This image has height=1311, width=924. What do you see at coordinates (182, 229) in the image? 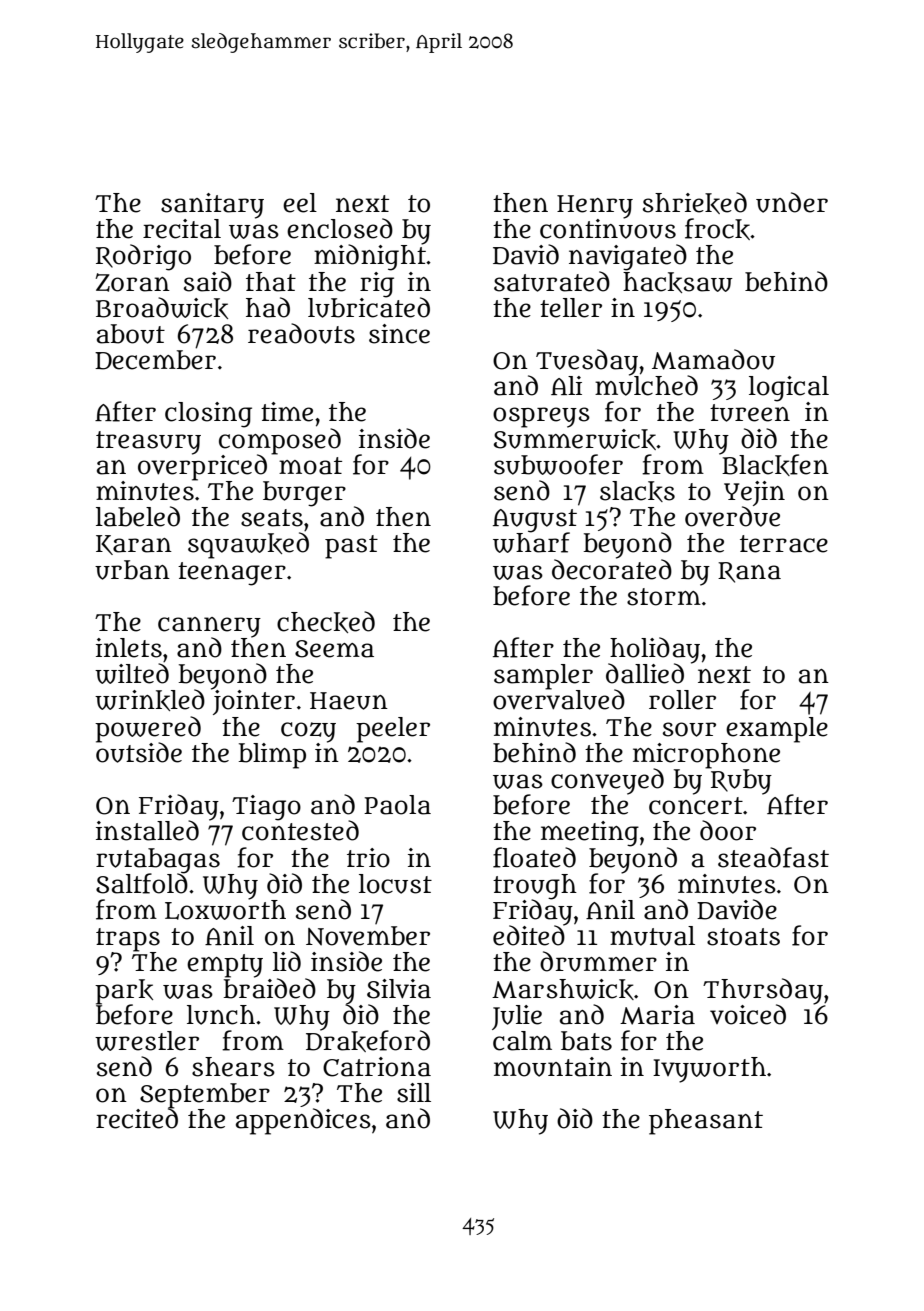
I see `recital` at bounding box center [182, 229].
